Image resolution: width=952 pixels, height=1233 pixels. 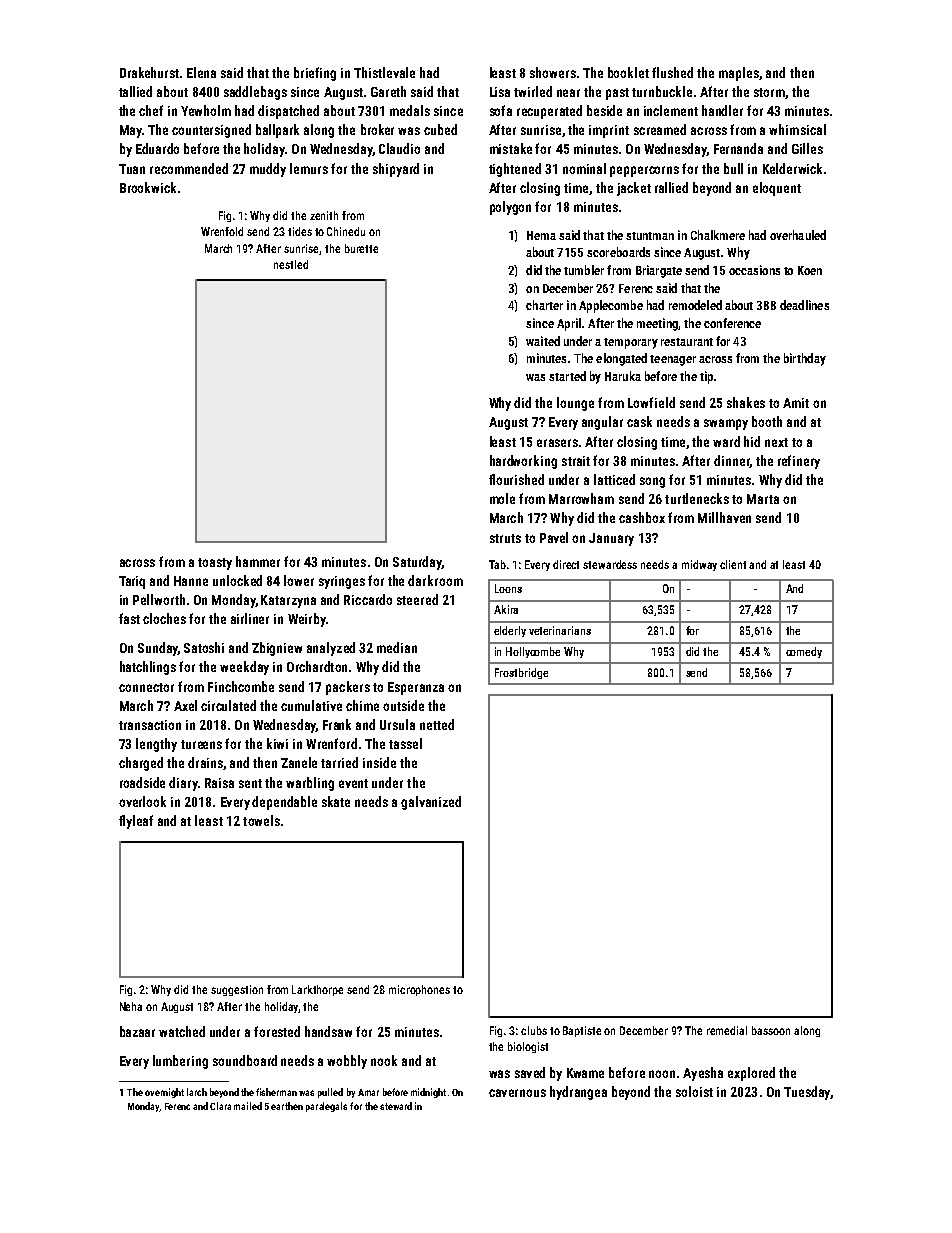 What do you see at coordinates (724, 517) in the document?
I see `Millhaven` at bounding box center [724, 517].
